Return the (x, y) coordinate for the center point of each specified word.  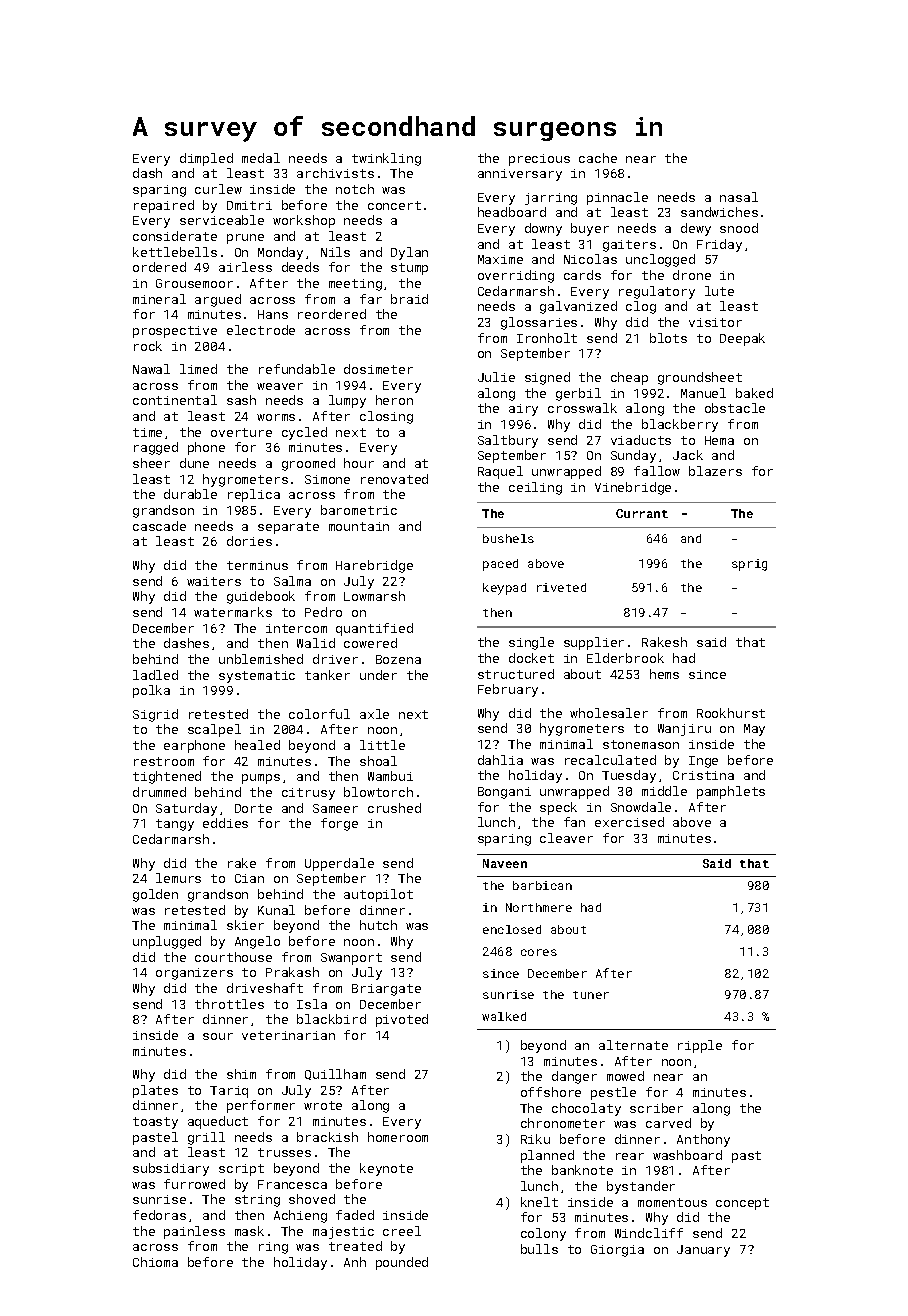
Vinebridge (633, 488)
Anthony (703, 1140)
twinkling (386, 159)
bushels (508, 538)
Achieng (300, 1216)
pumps (261, 779)
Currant (642, 513)
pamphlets (731, 792)
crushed (394, 808)
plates (155, 1091)
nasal (739, 197)
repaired (164, 206)
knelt (539, 1202)
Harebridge (374, 566)
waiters (214, 581)
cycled (304, 433)
